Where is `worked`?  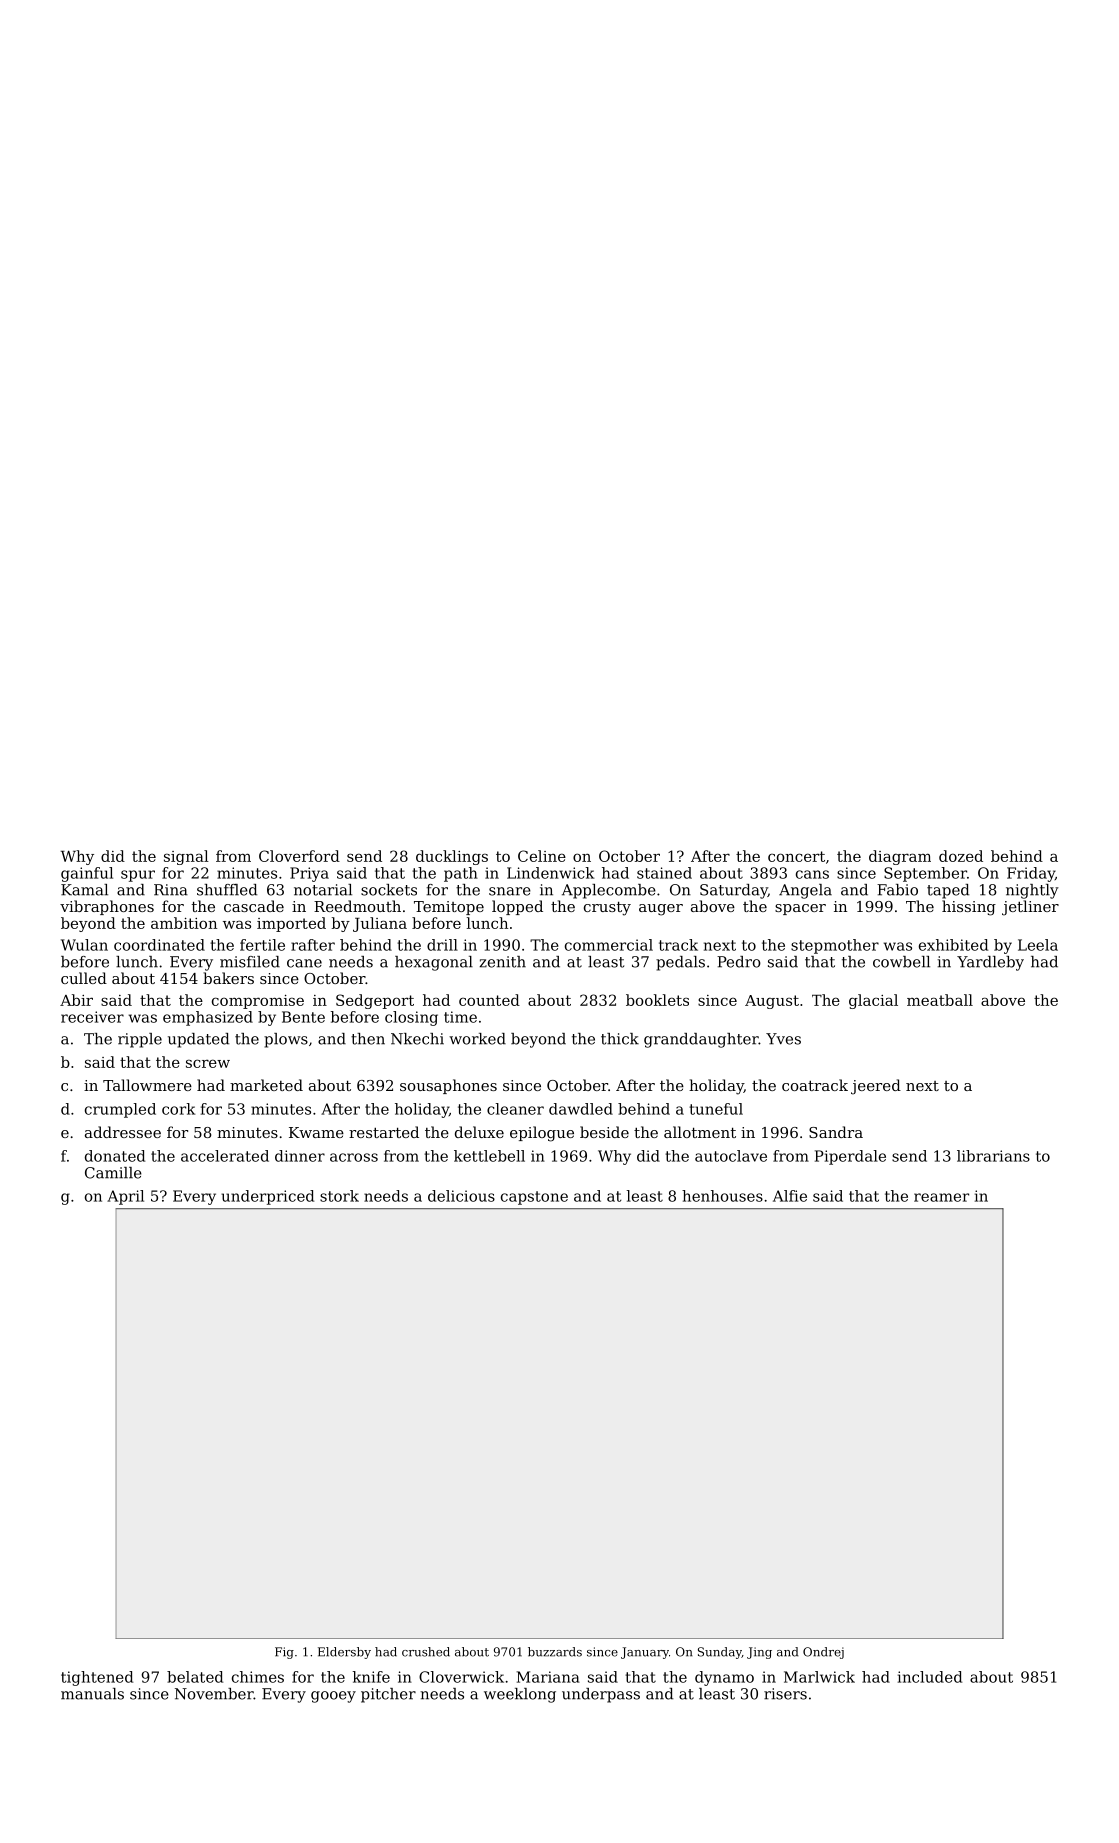
worked is located at coordinates (477, 1039).
